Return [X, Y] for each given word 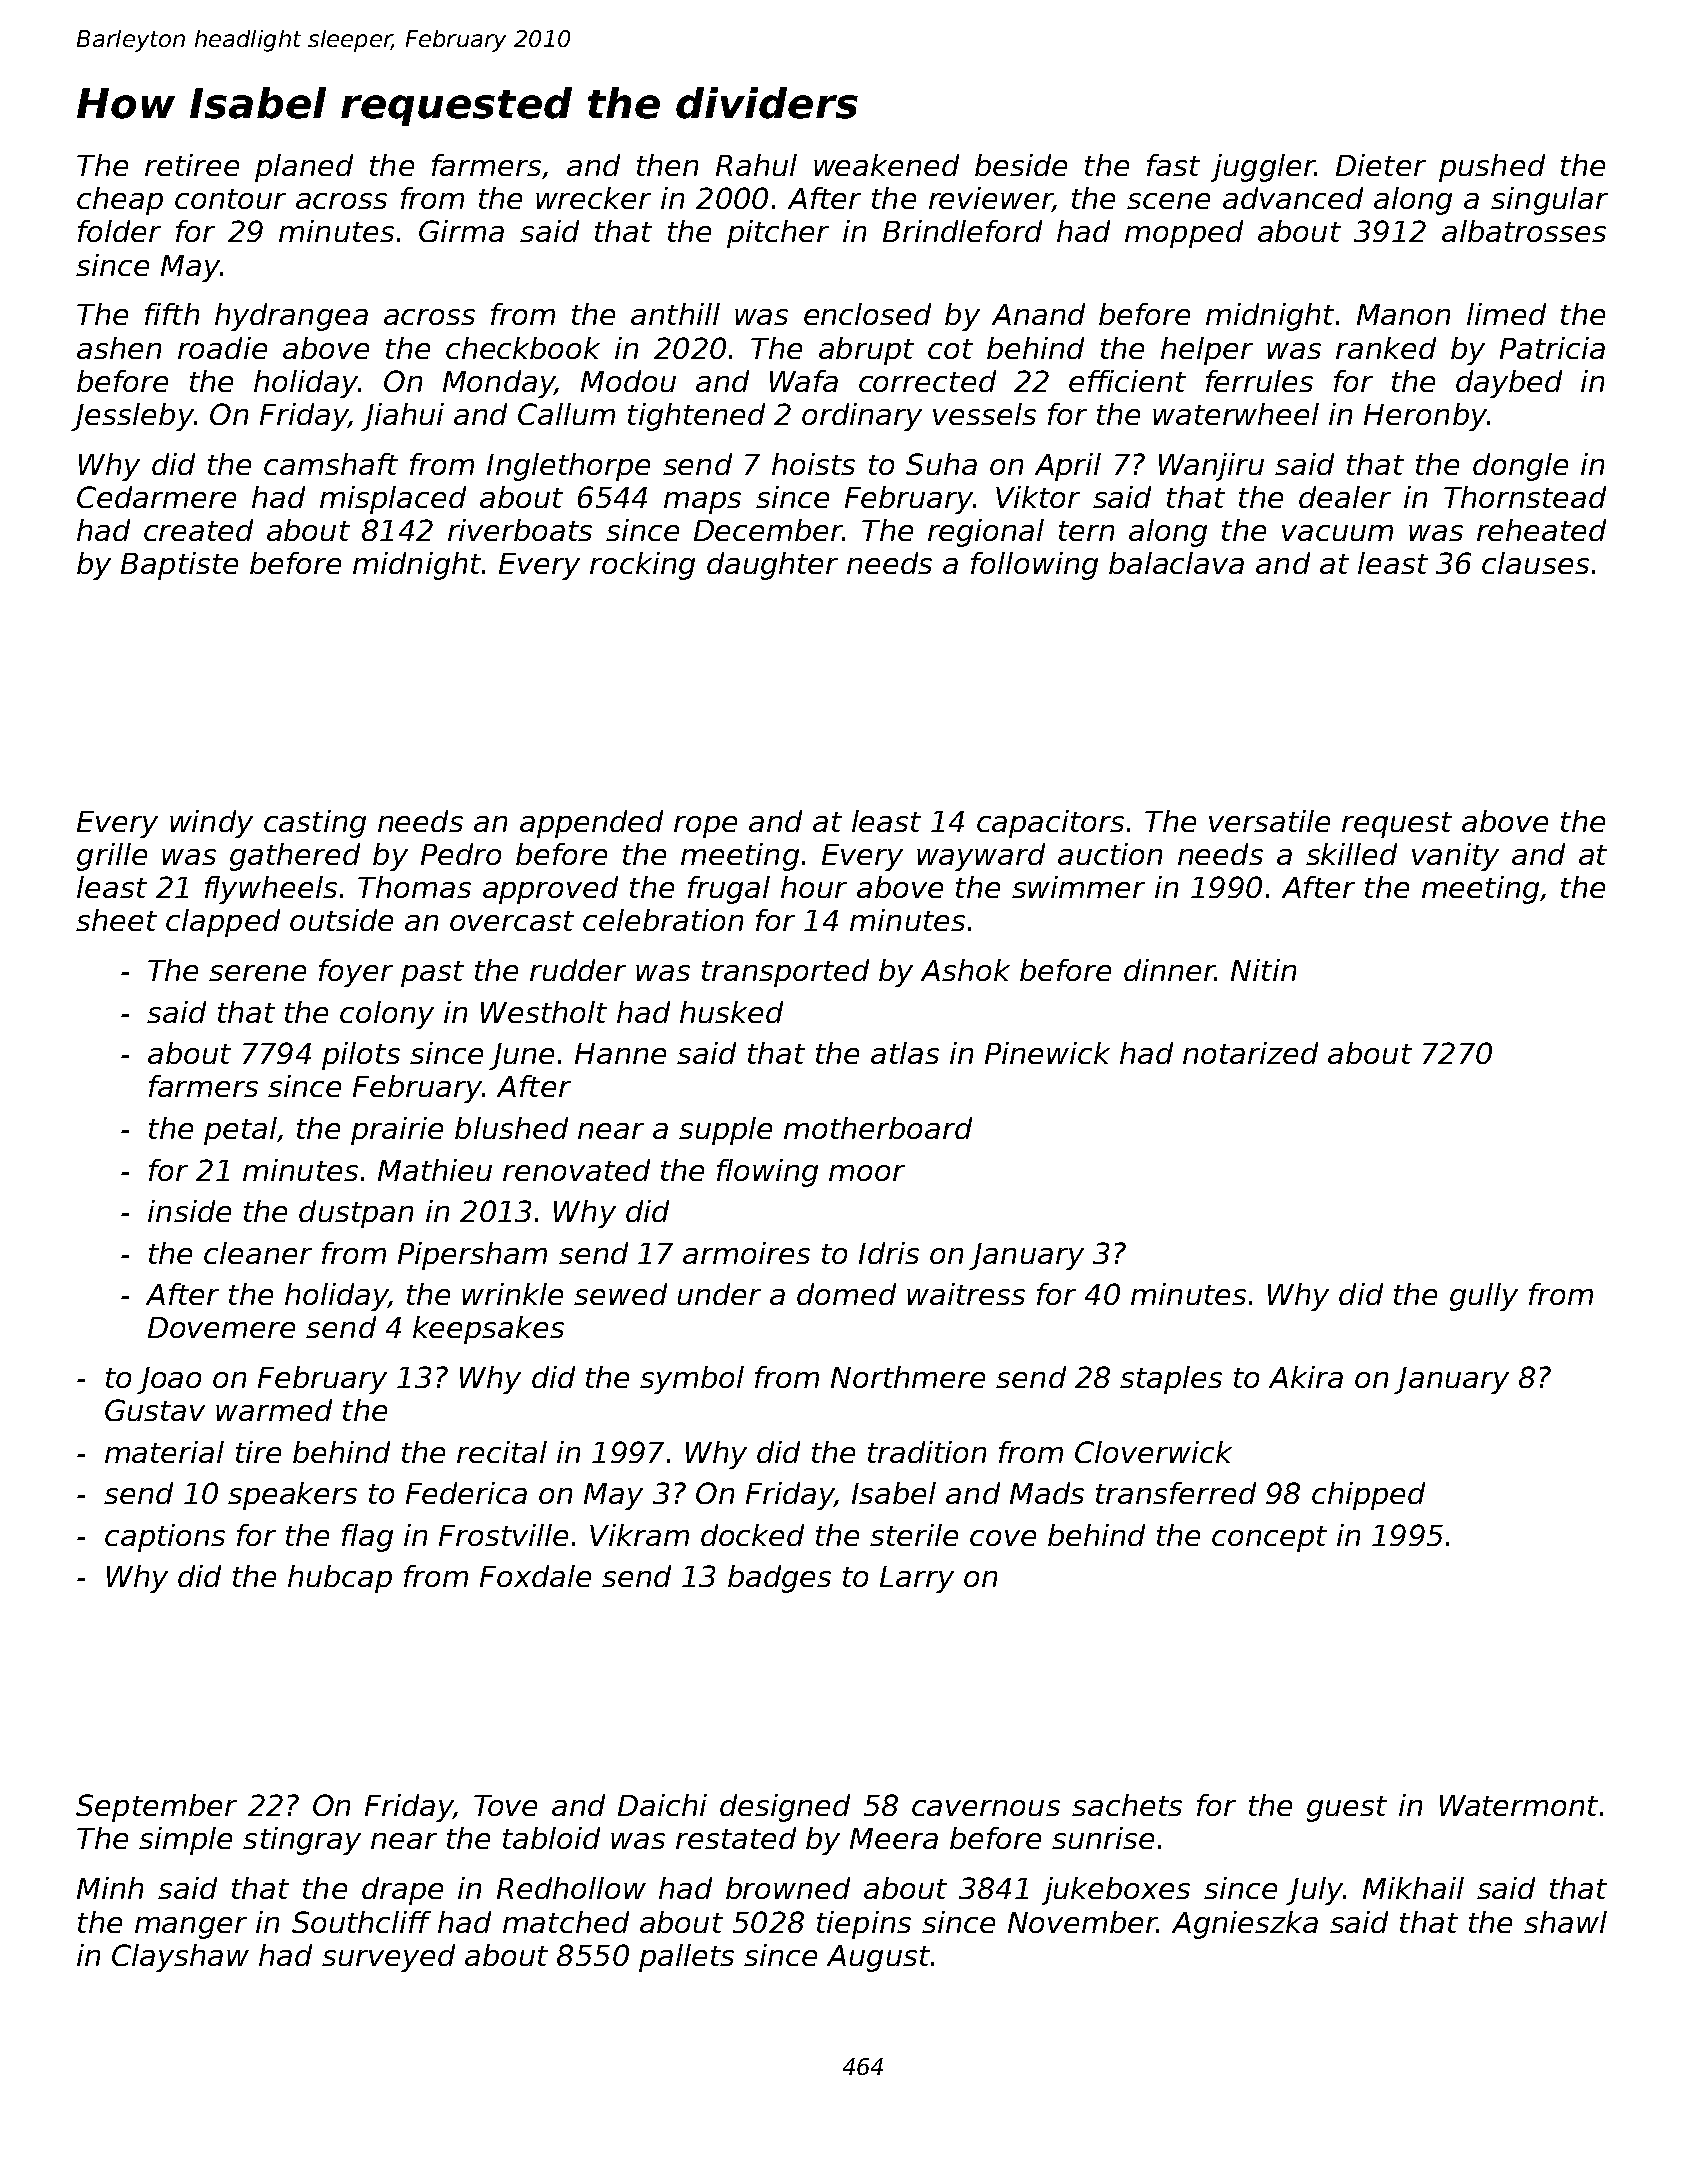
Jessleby [132, 417]
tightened [696, 417]
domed [846, 1294]
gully [1484, 1297]
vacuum [1337, 533]
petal [240, 1131]
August [878, 1958]
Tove [505, 1805]
